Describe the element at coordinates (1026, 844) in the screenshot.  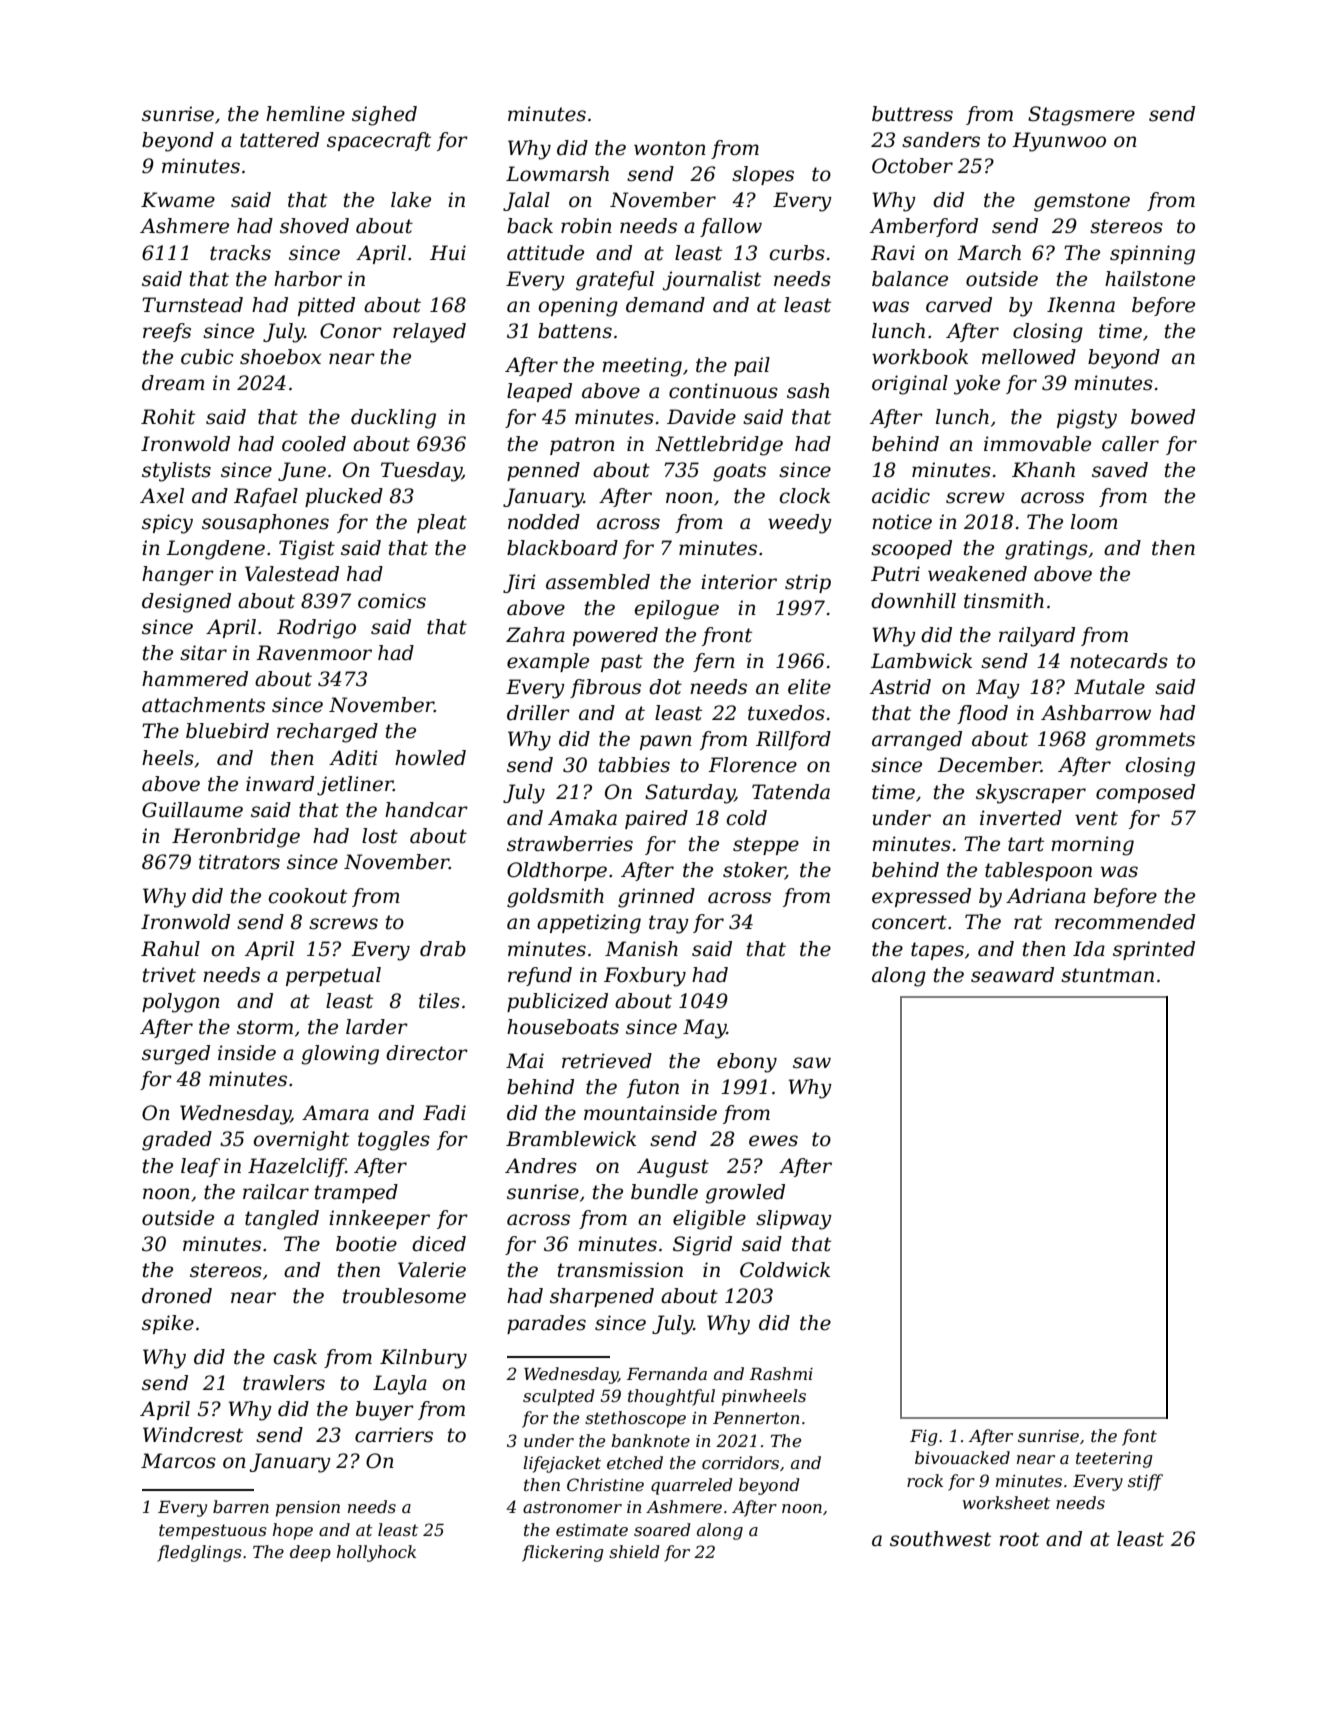
I see `tart` at that location.
